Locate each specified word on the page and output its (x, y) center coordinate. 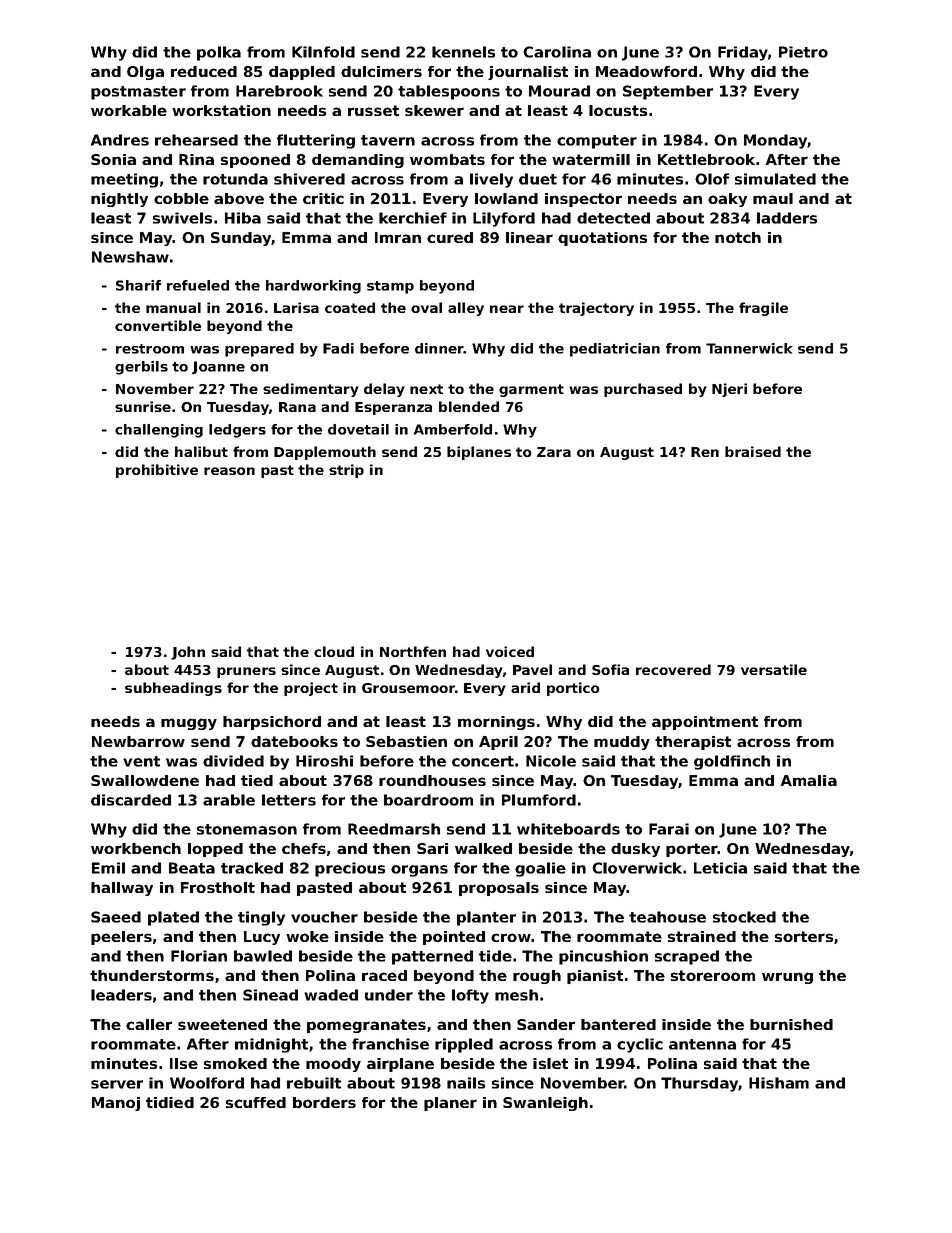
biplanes (479, 453)
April (498, 743)
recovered (673, 669)
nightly (119, 200)
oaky (727, 200)
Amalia (808, 780)
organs (419, 871)
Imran (398, 237)
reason (229, 471)
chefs (304, 848)
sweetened (222, 1024)
